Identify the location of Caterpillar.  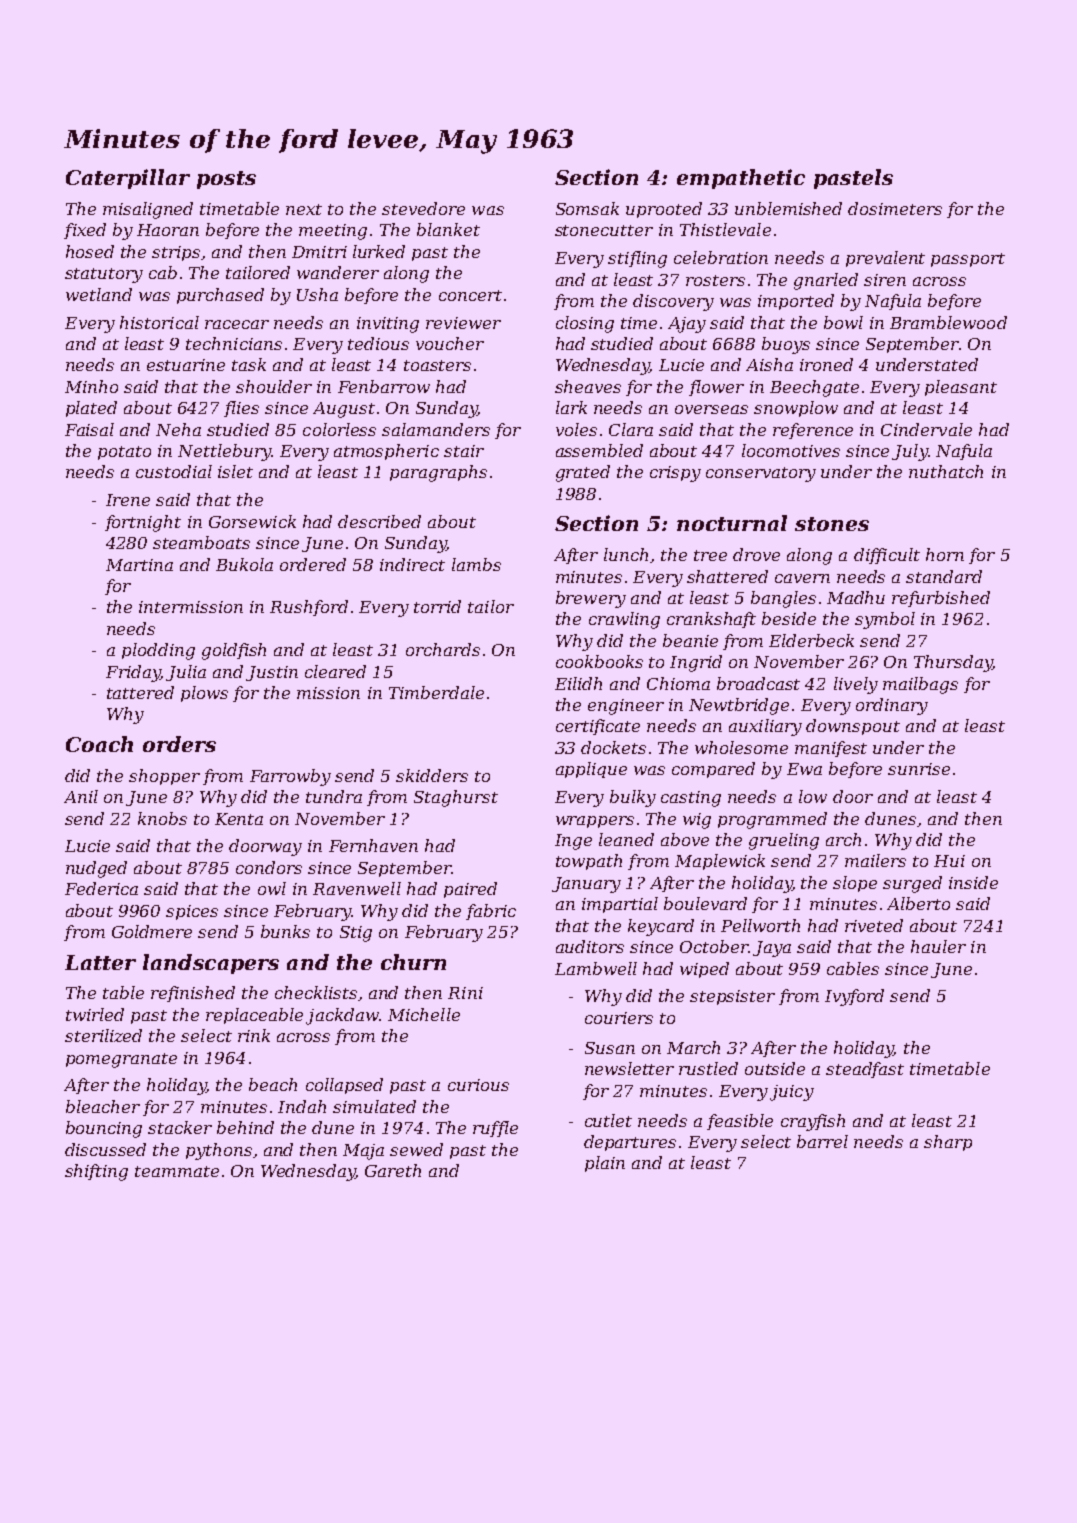
(128, 179).
